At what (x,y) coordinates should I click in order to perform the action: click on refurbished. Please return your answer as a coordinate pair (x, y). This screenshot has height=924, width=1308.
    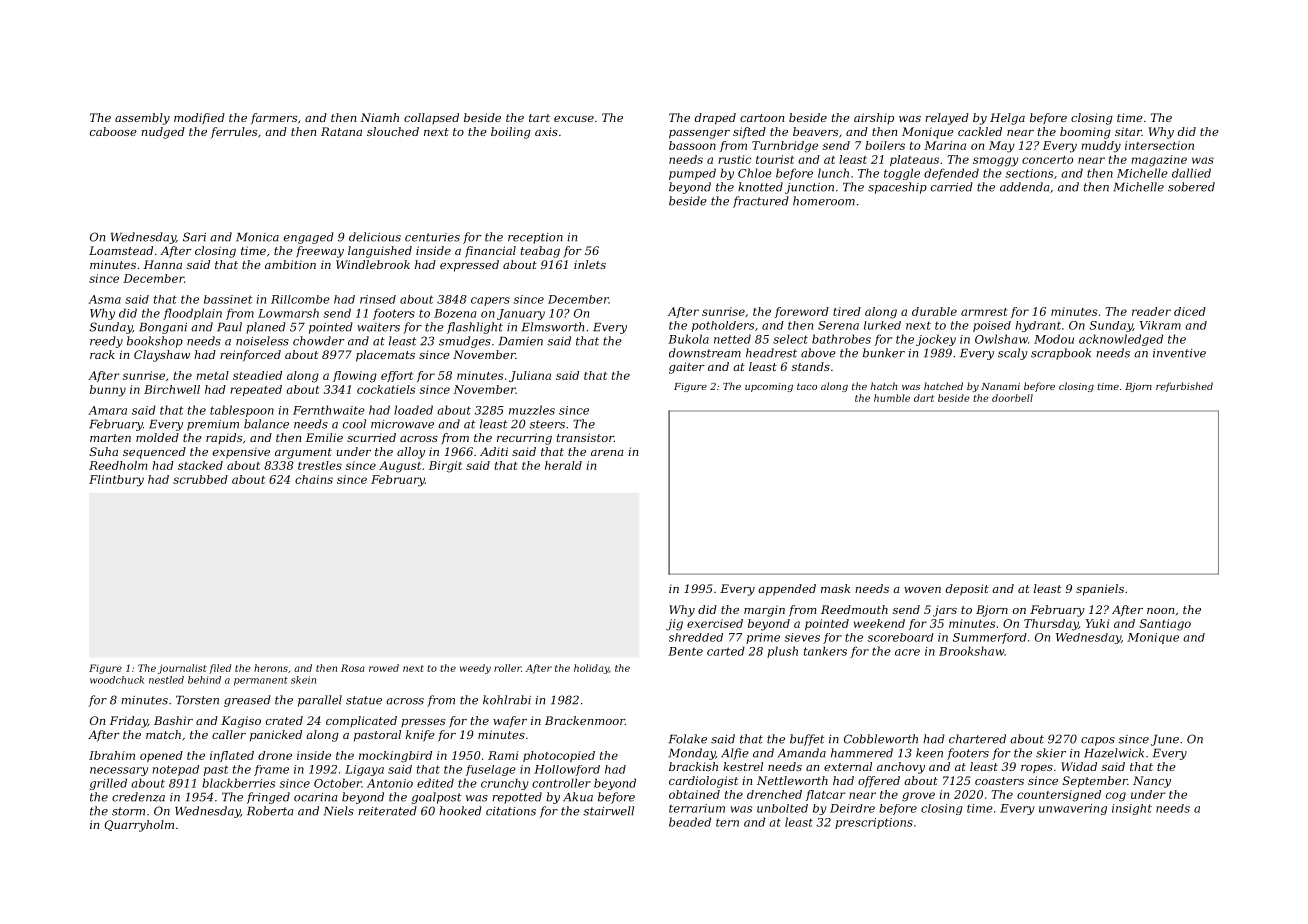
    Looking at the image, I should click on (1184, 387).
